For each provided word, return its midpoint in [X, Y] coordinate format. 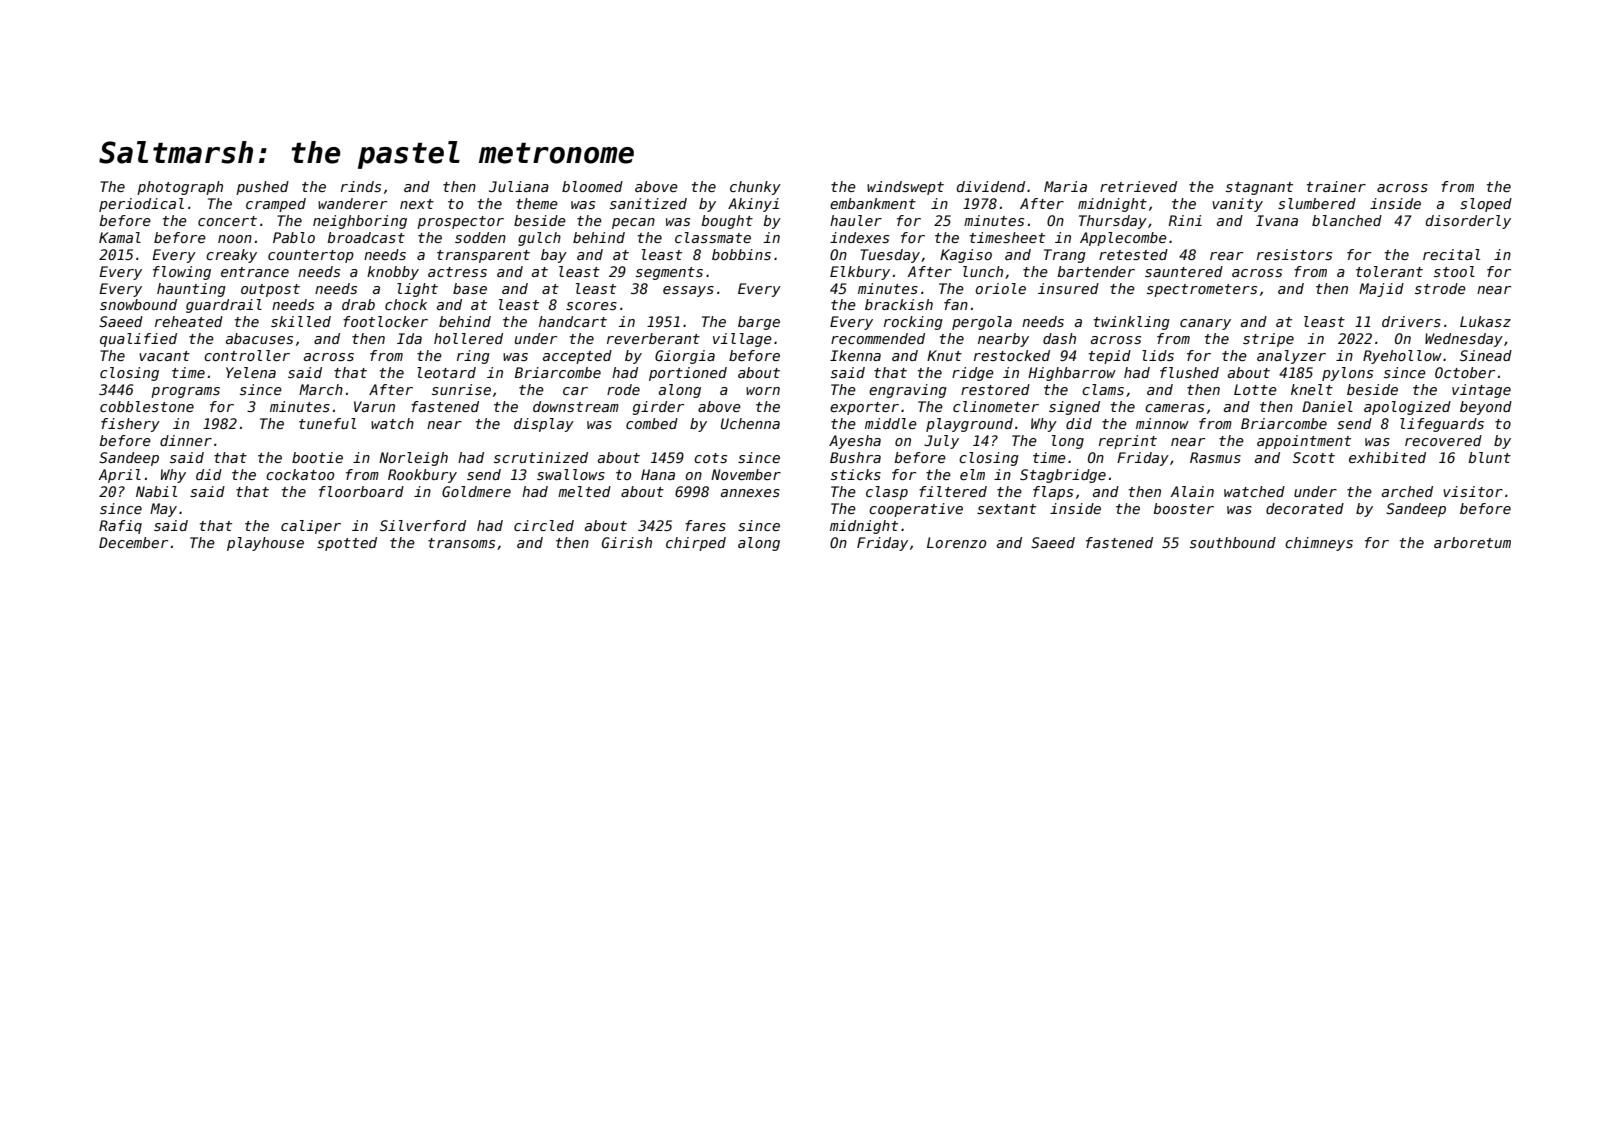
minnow [1162, 423]
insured [1068, 288]
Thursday [1113, 222]
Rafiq [120, 527]
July [941, 442]
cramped [276, 205]
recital [1451, 254]
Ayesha [855, 442]
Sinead [1486, 355]
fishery [130, 425]
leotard [446, 372]
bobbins [741, 254]
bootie [317, 457]
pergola [982, 323]
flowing [182, 273]
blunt [1489, 457]
